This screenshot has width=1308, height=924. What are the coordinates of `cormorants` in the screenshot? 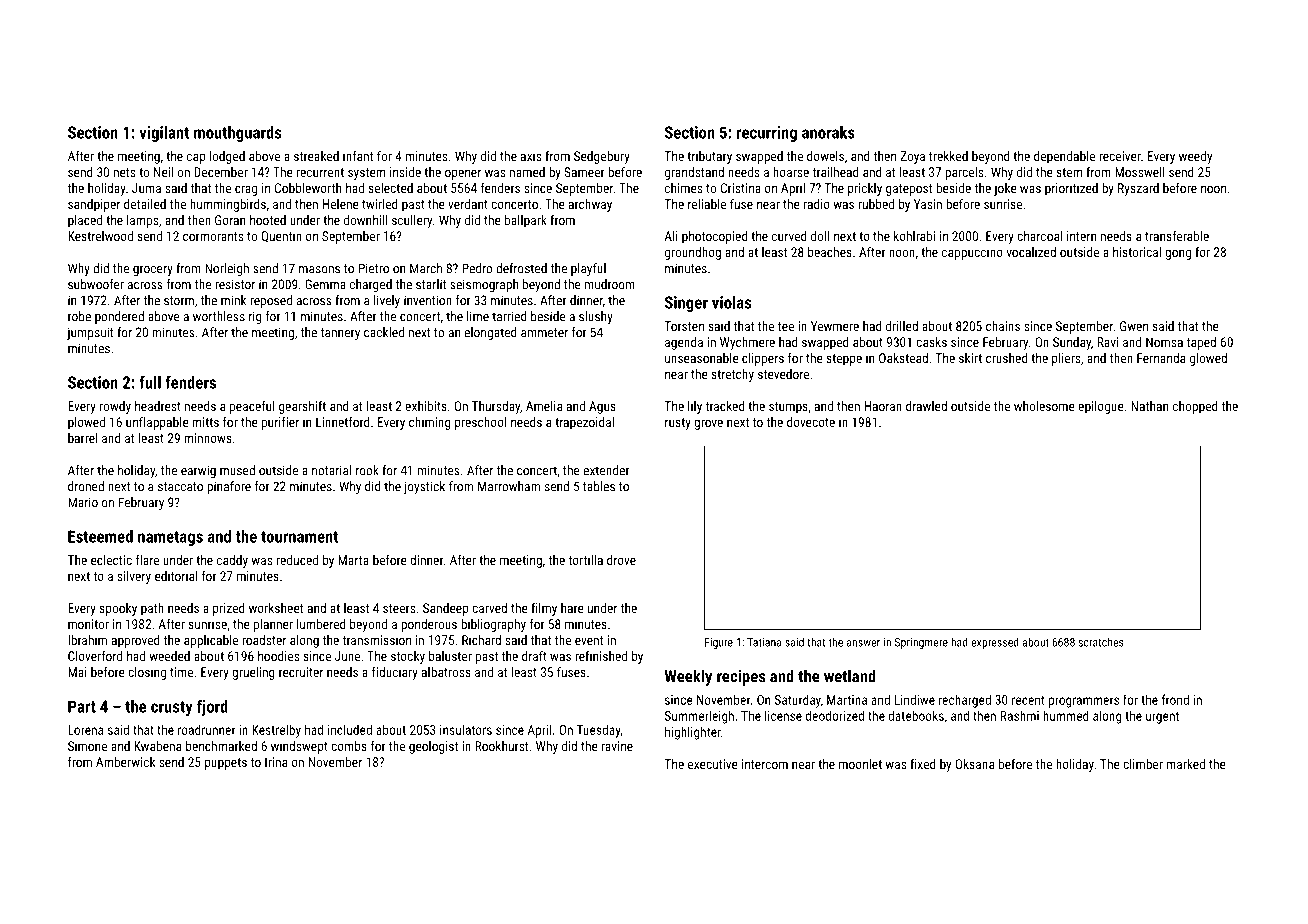 It's located at (213, 236).
